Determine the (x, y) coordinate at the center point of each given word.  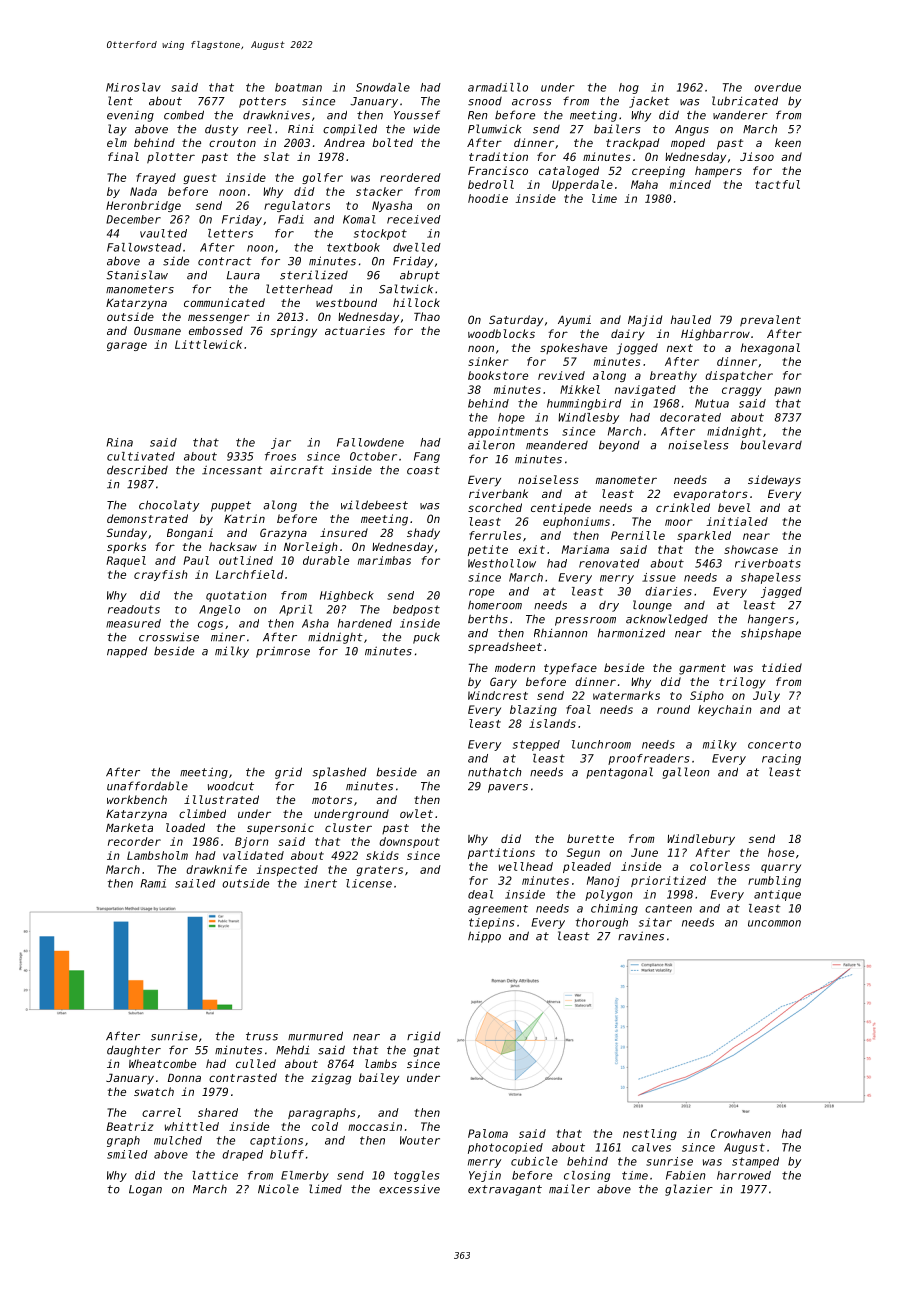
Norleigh (311, 548)
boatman (298, 87)
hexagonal (770, 349)
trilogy (742, 683)
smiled (127, 1154)
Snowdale (383, 87)
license (369, 883)
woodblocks (501, 333)
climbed (202, 813)
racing (781, 759)
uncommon (774, 923)
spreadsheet (505, 647)
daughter (134, 1051)
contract (225, 261)
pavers (508, 788)
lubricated (745, 101)
